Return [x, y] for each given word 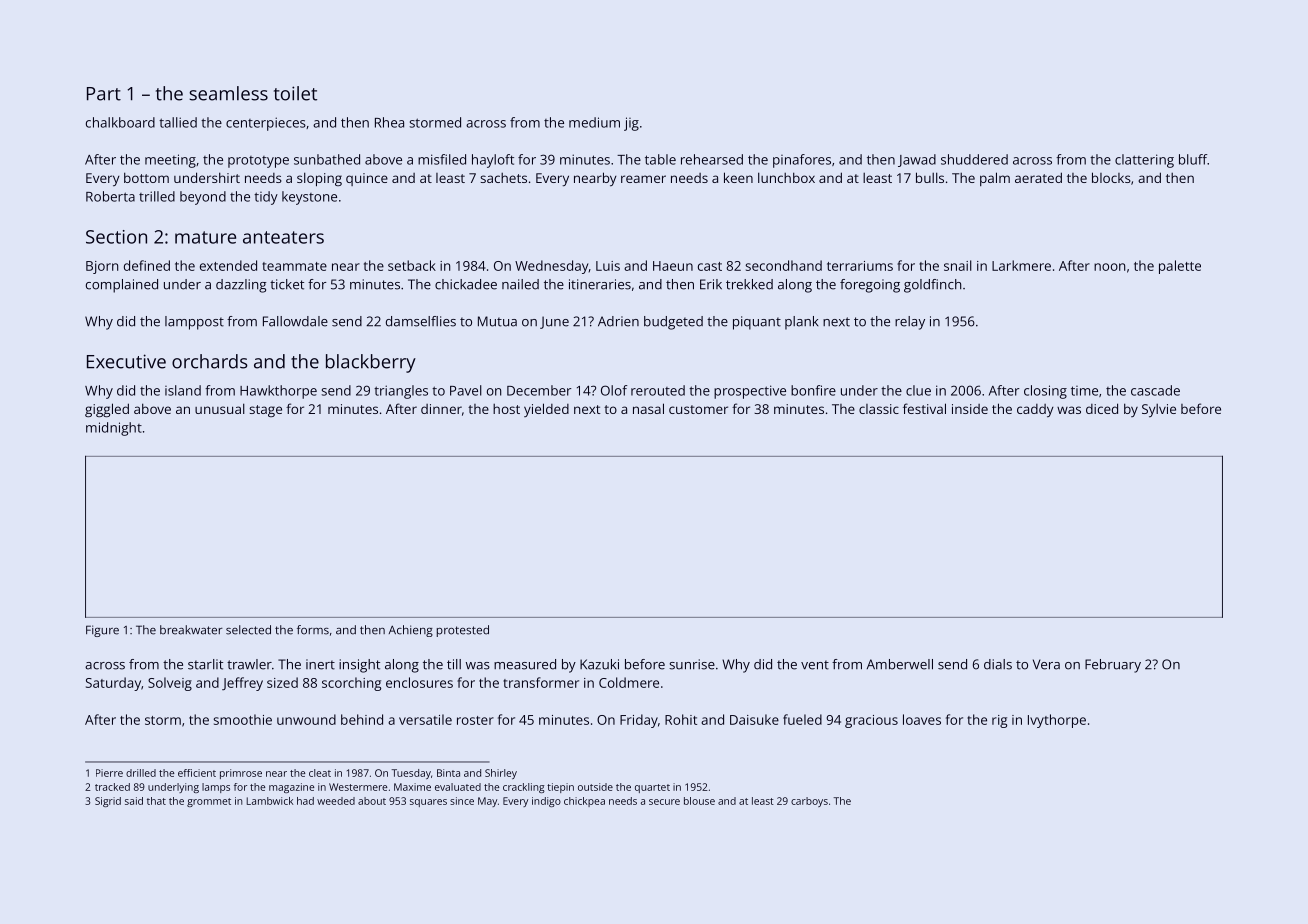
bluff [1193, 159]
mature [205, 237]
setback [412, 265]
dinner [441, 409]
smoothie [242, 719]
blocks [1111, 177]
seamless [228, 93]
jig [631, 124]
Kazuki [599, 664]
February [1113, 666]
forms [313, 630]
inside [970, 409]
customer [698, 409]
